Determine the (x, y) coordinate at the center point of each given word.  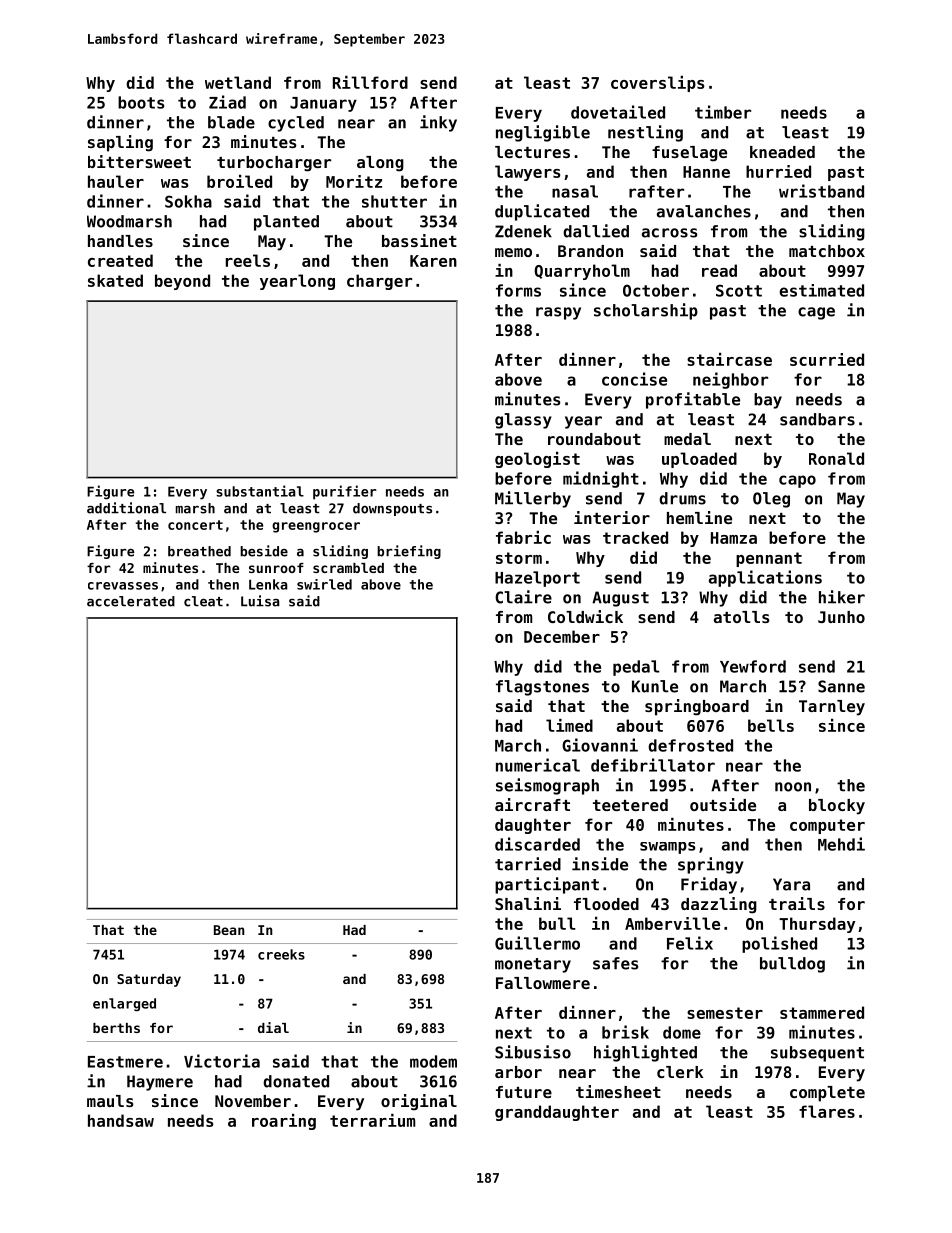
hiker (842, 597)
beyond (182, 282)
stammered (822, 1012)
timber (723, 112)
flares (827, 1111)
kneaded (782, 152)
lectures (532, 152)
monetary (533, 965)
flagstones (542, 688)
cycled (296, 124)
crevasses (123, 586)
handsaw (121, 1120)
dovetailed (618, 112)
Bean (229, 930)
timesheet (618, 1091)
